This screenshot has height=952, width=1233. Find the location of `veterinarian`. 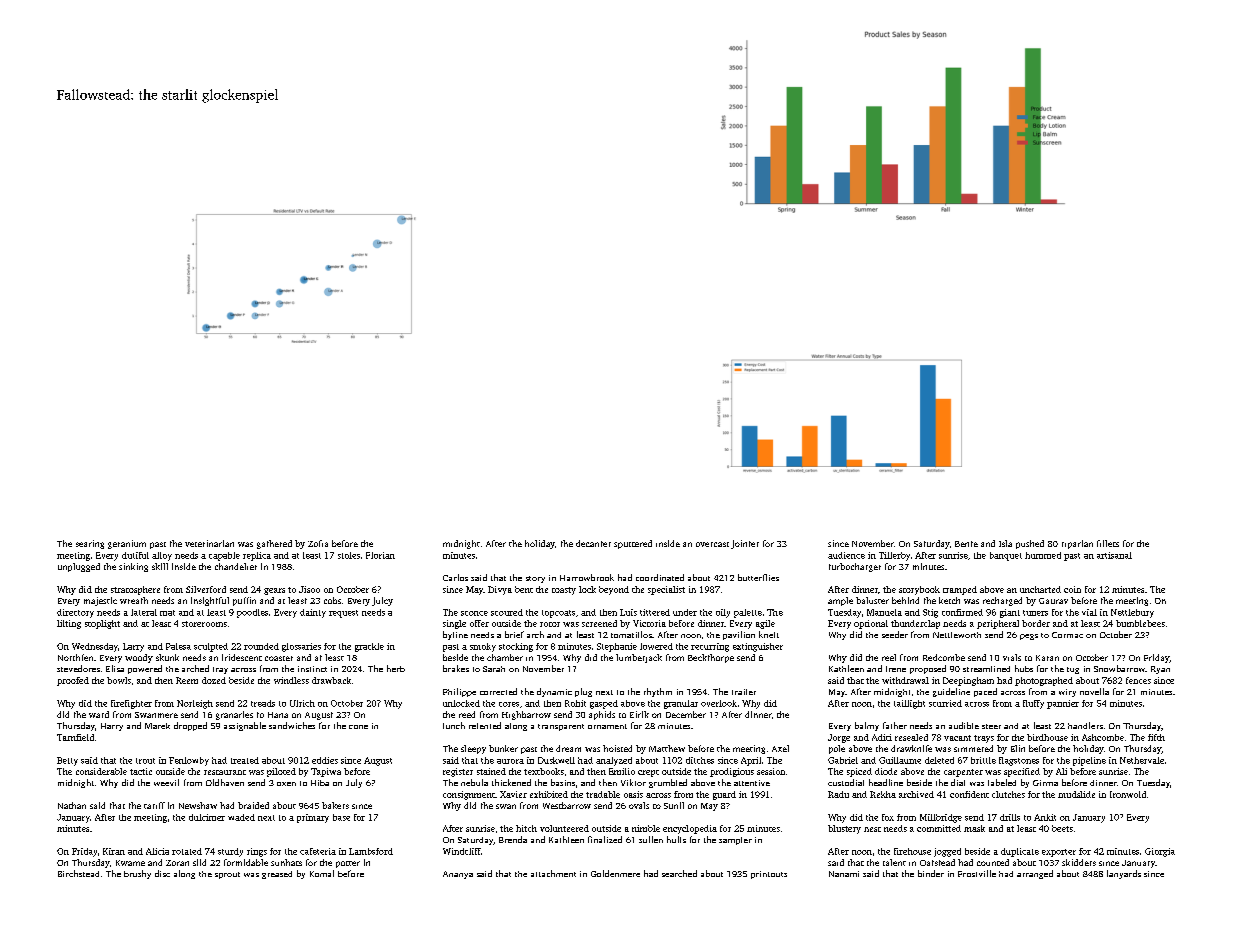

veterinarian is located at coordinates (209, 543).
